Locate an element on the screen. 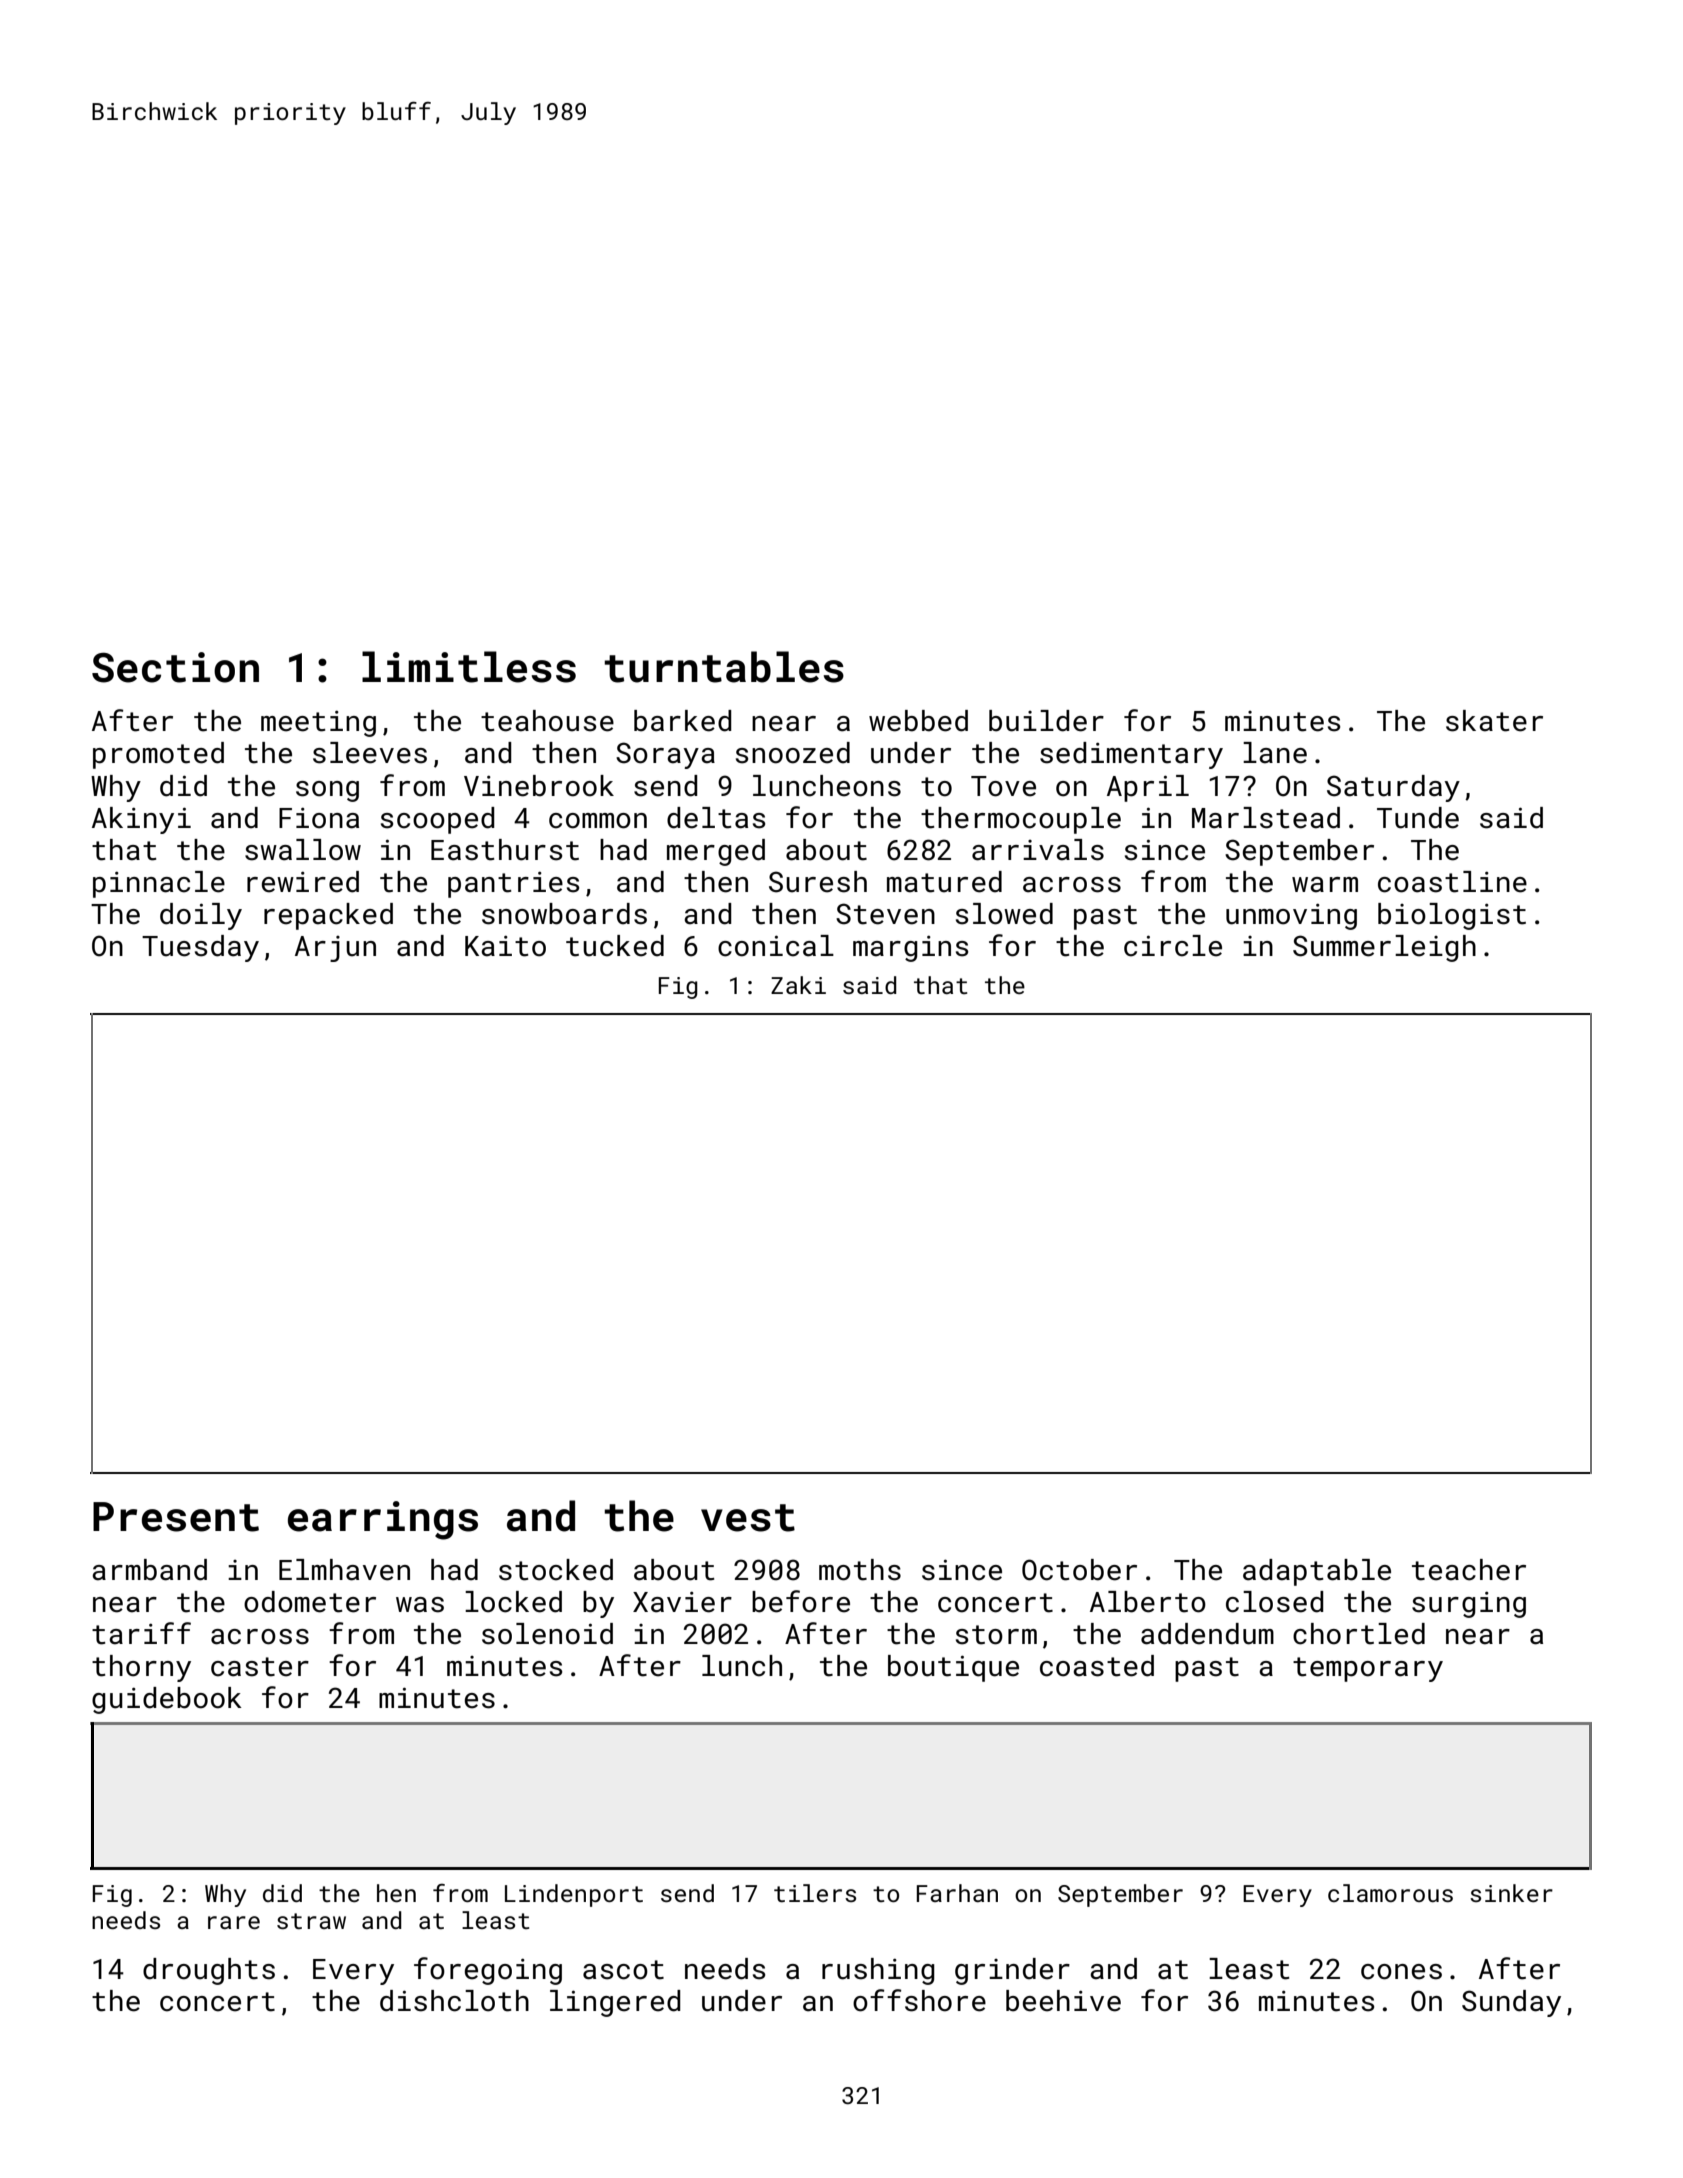 The image size is (1683, 2178). Section is located at coordinates (175, 667).
